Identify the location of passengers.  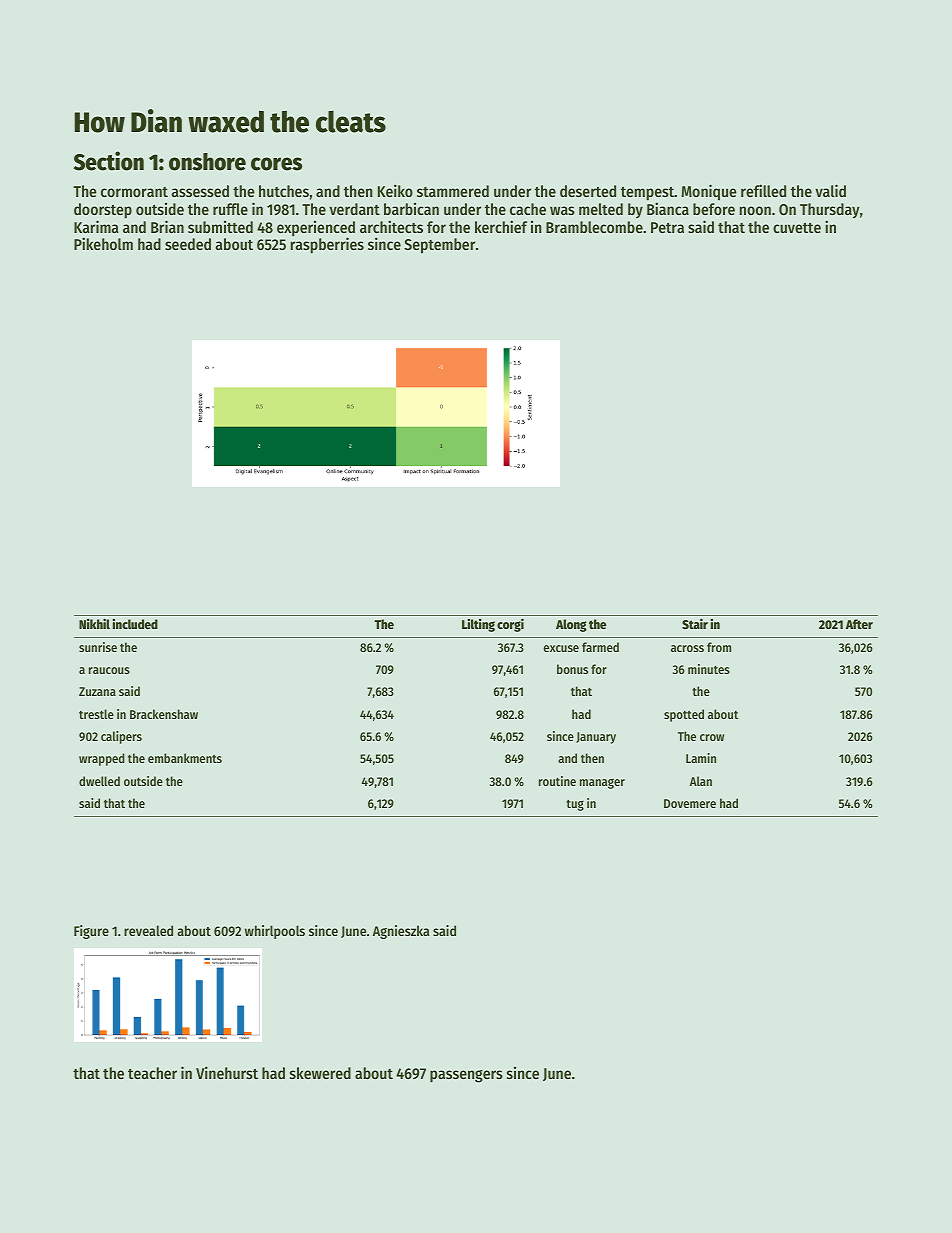
(466, 1076).
